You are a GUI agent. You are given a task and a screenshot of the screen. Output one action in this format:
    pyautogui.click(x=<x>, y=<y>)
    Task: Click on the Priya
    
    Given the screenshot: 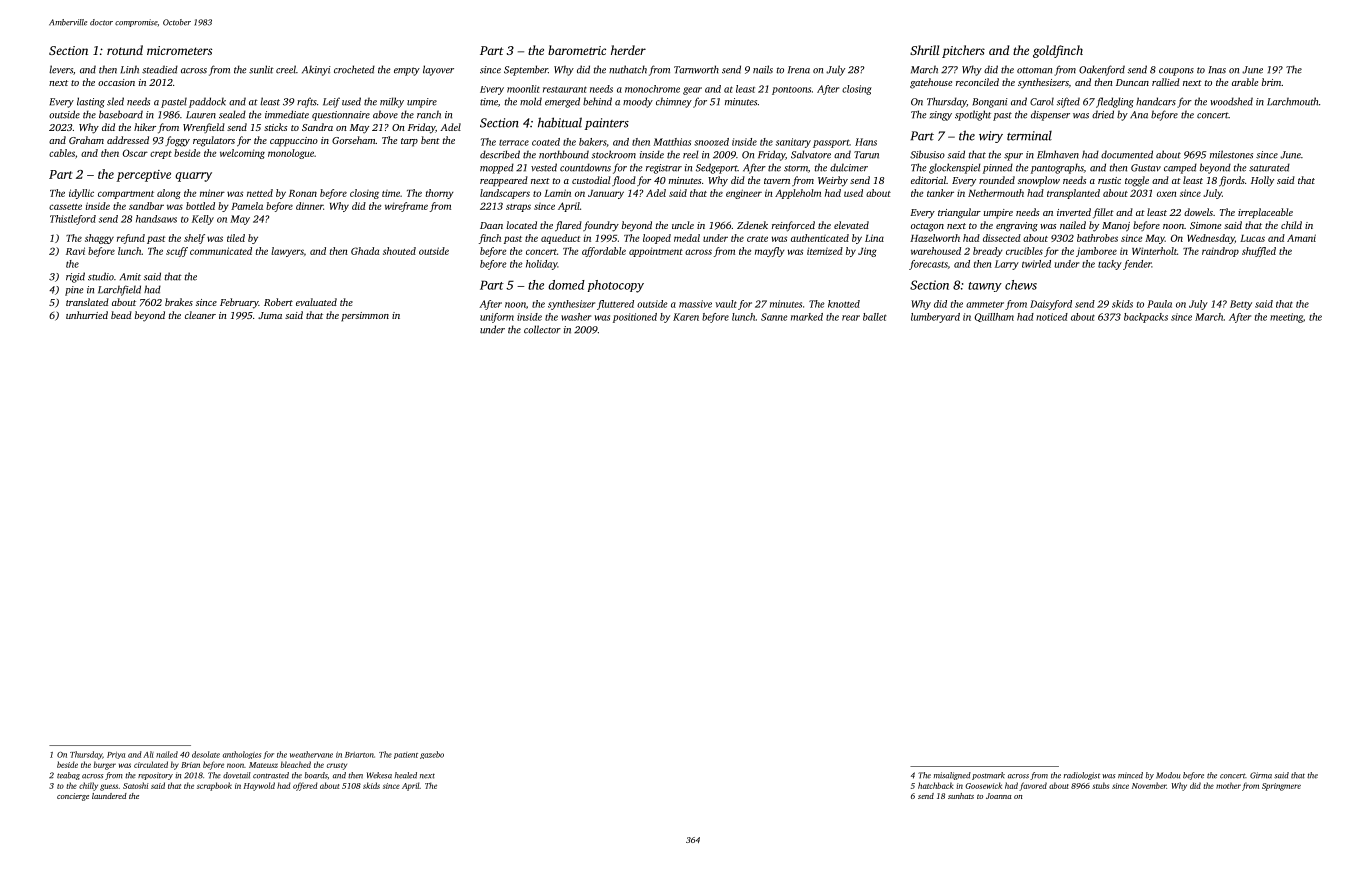 What is the action you would take?
    pyautogui.click(x=116, y=755)
